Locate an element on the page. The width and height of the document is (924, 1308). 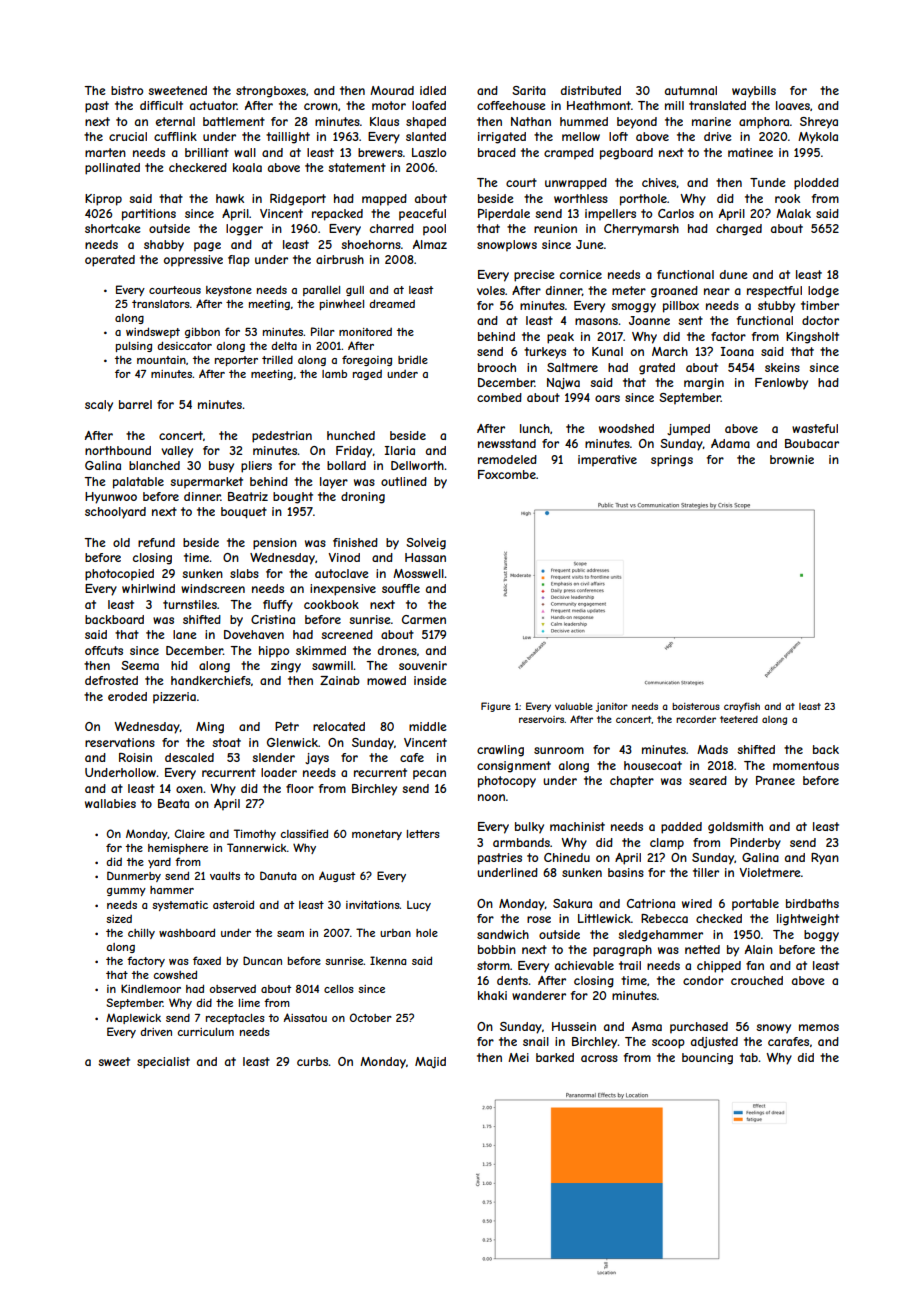
stubby is located at coordinates (776, 307).
